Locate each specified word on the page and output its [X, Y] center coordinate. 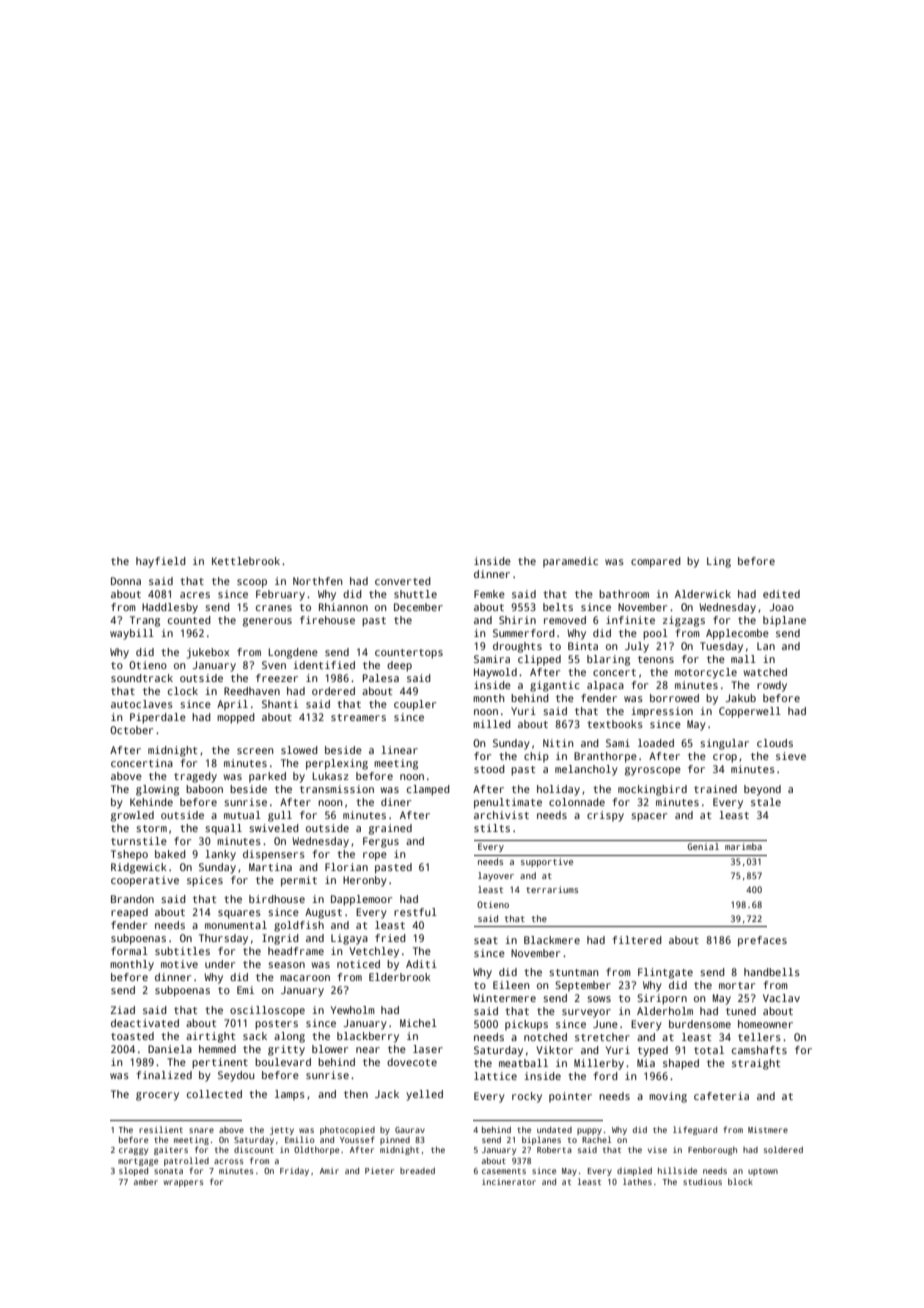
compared [656, 562]
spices [205, 881]
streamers [358, 717]
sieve [791, 756]
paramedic [570, 562]
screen [255, 751]
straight [756, 1064]
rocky [527, 1097]
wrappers [183, 1183]
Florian [346, 867]
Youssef [357, 1139]
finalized [164, 1075]
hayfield [161, 562]
